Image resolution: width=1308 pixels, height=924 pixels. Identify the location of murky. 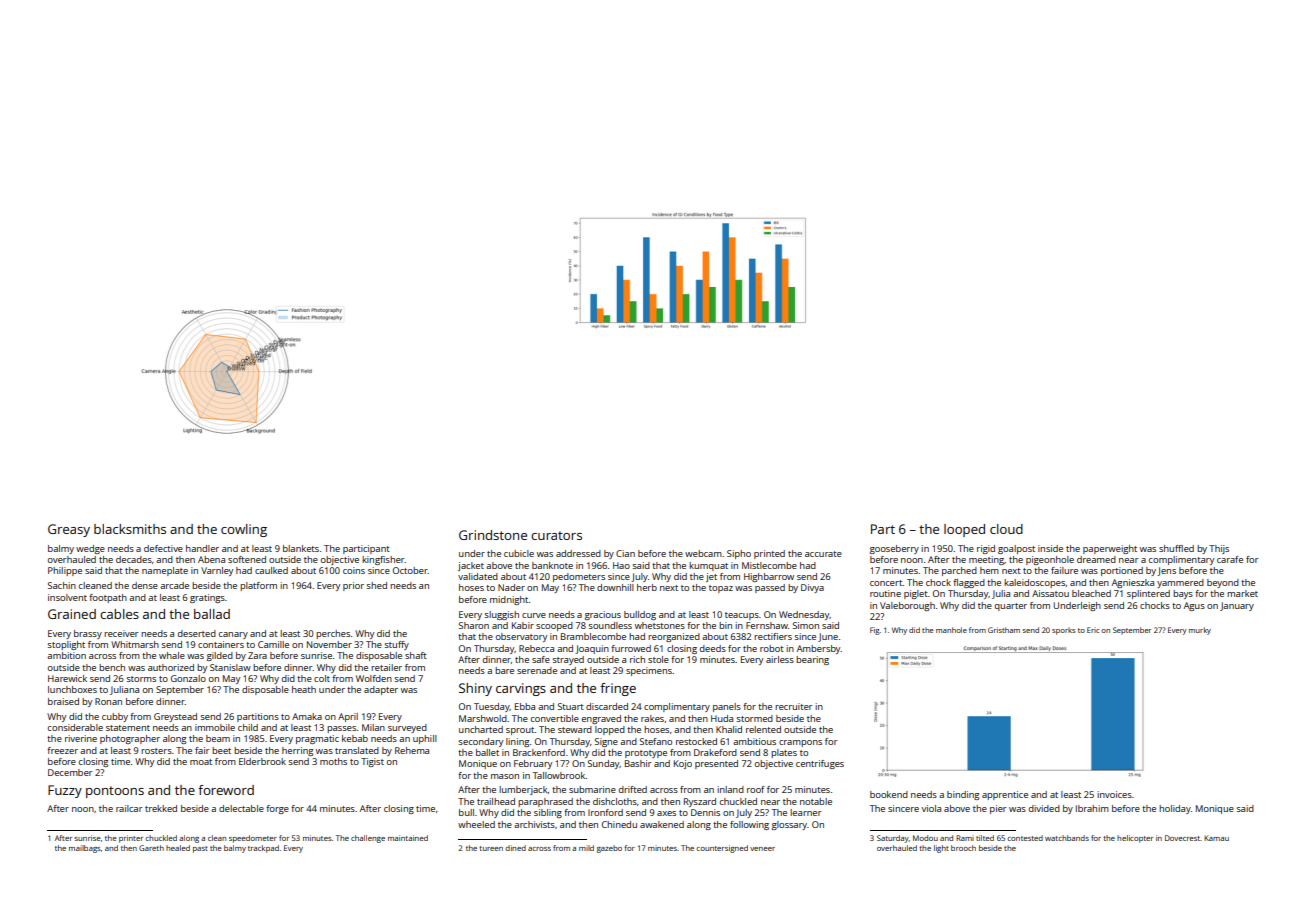
(1200, 631).
